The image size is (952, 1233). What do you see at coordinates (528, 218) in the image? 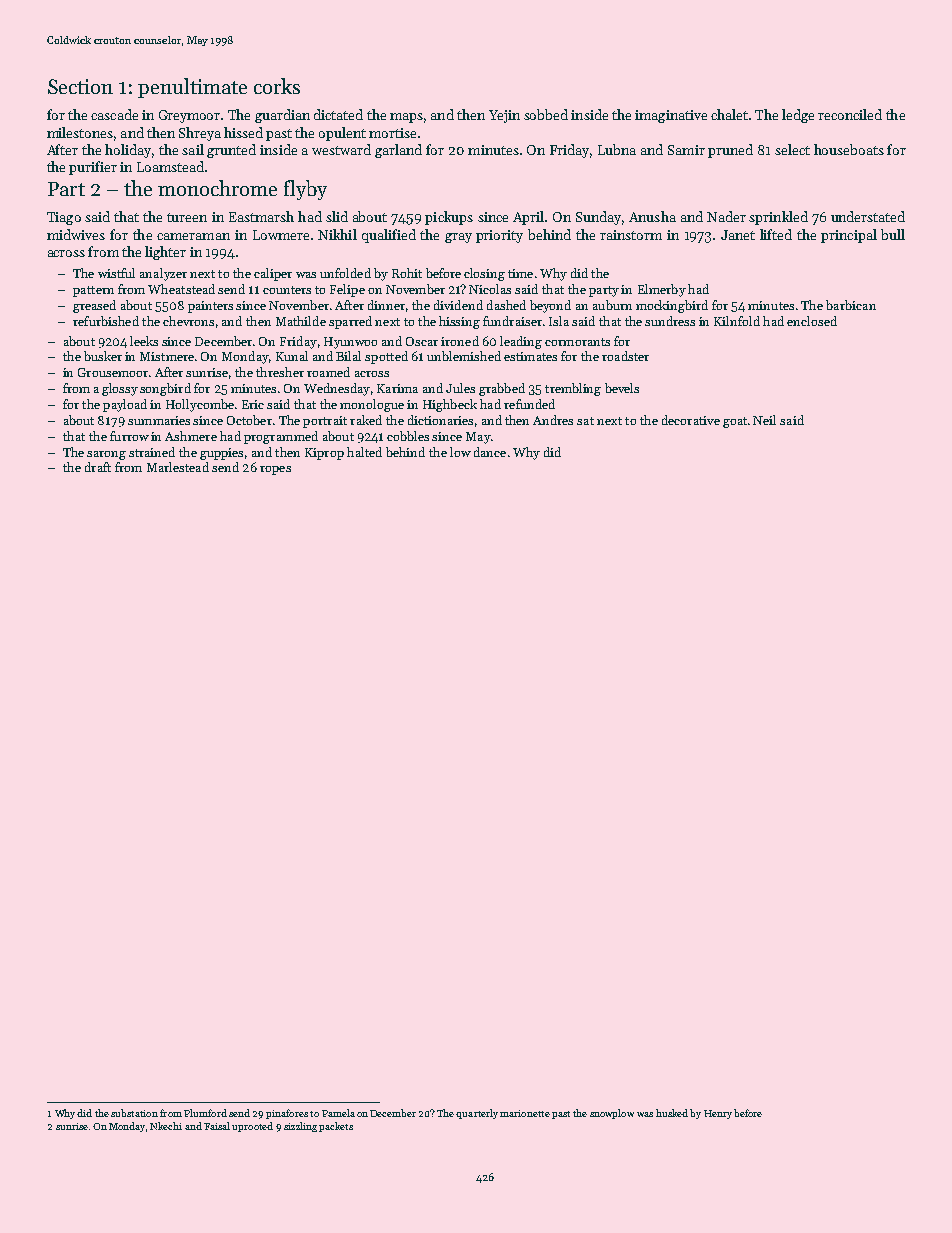
I see `April` at bounding box center [528, 218].
